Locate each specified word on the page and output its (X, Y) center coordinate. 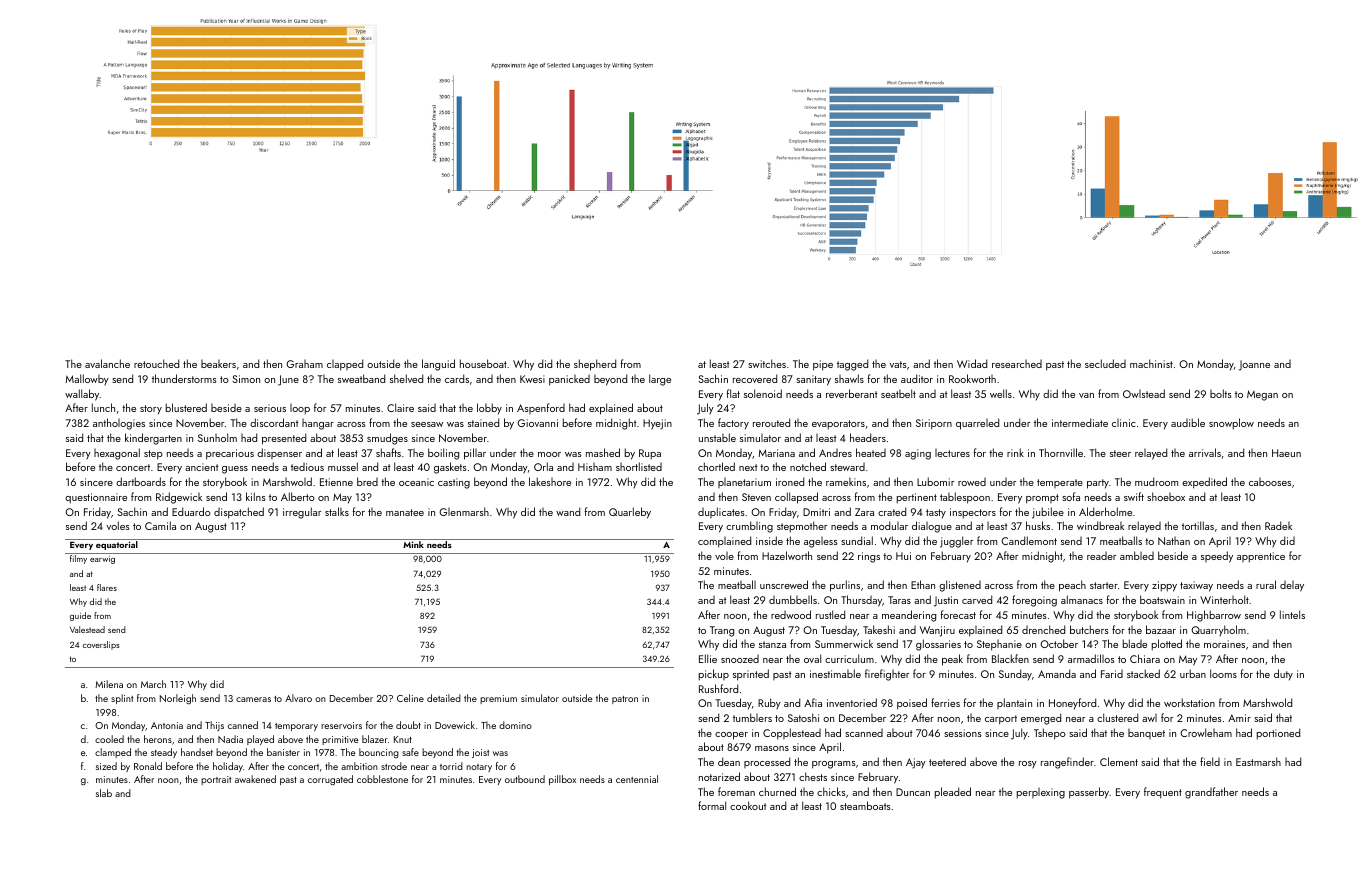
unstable (717, 437)
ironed (790, 481)
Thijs (214, 726)
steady (164, 753)
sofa (1071, 496)
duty (1283, 675)
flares (107, 587)
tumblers (752, 717)
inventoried (852, 702)
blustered (186, 407)
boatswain (1162, 599)
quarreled (977, 424)
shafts (388, 452)
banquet (1146, 734)
